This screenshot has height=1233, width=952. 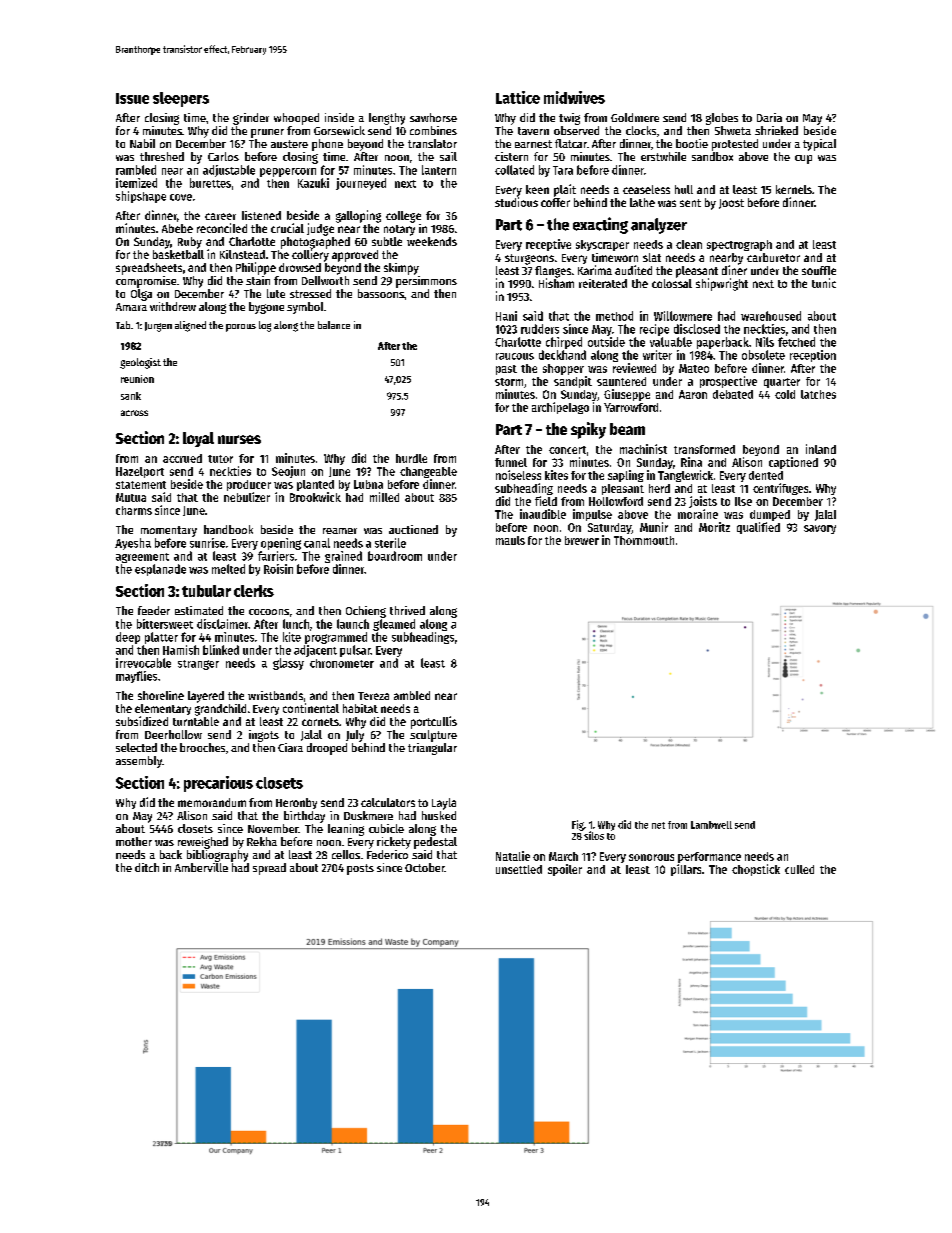 What do you see at coordinates (296, 803) in the screenshot?
I see `Heronby` at bounding box center [296, 803].
